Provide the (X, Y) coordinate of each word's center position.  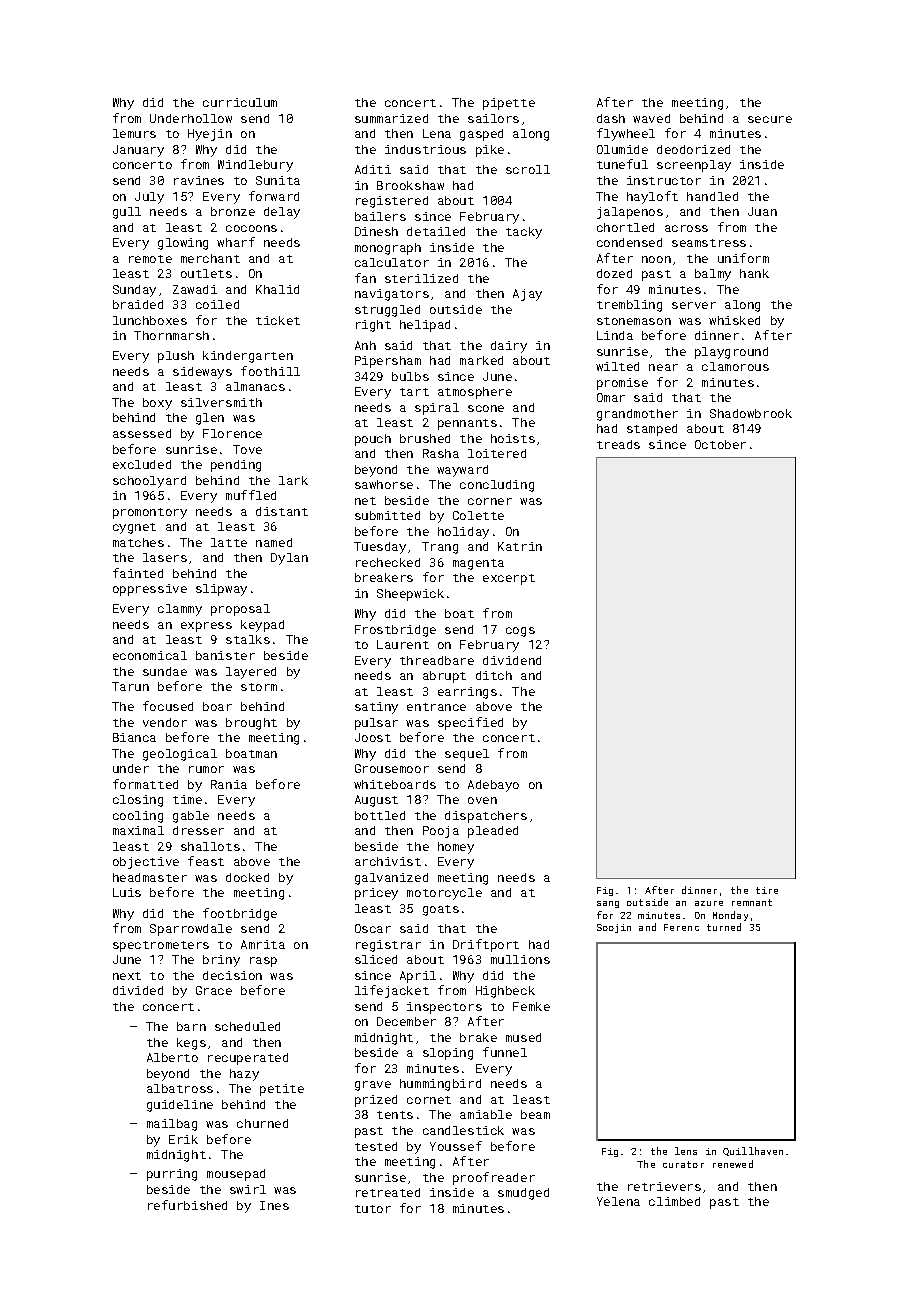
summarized (391, 118)
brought (251, 724)
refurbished (187, 1205)
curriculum (240, 102)
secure (770, 119)
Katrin (520, 546)
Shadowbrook (751, 413)
